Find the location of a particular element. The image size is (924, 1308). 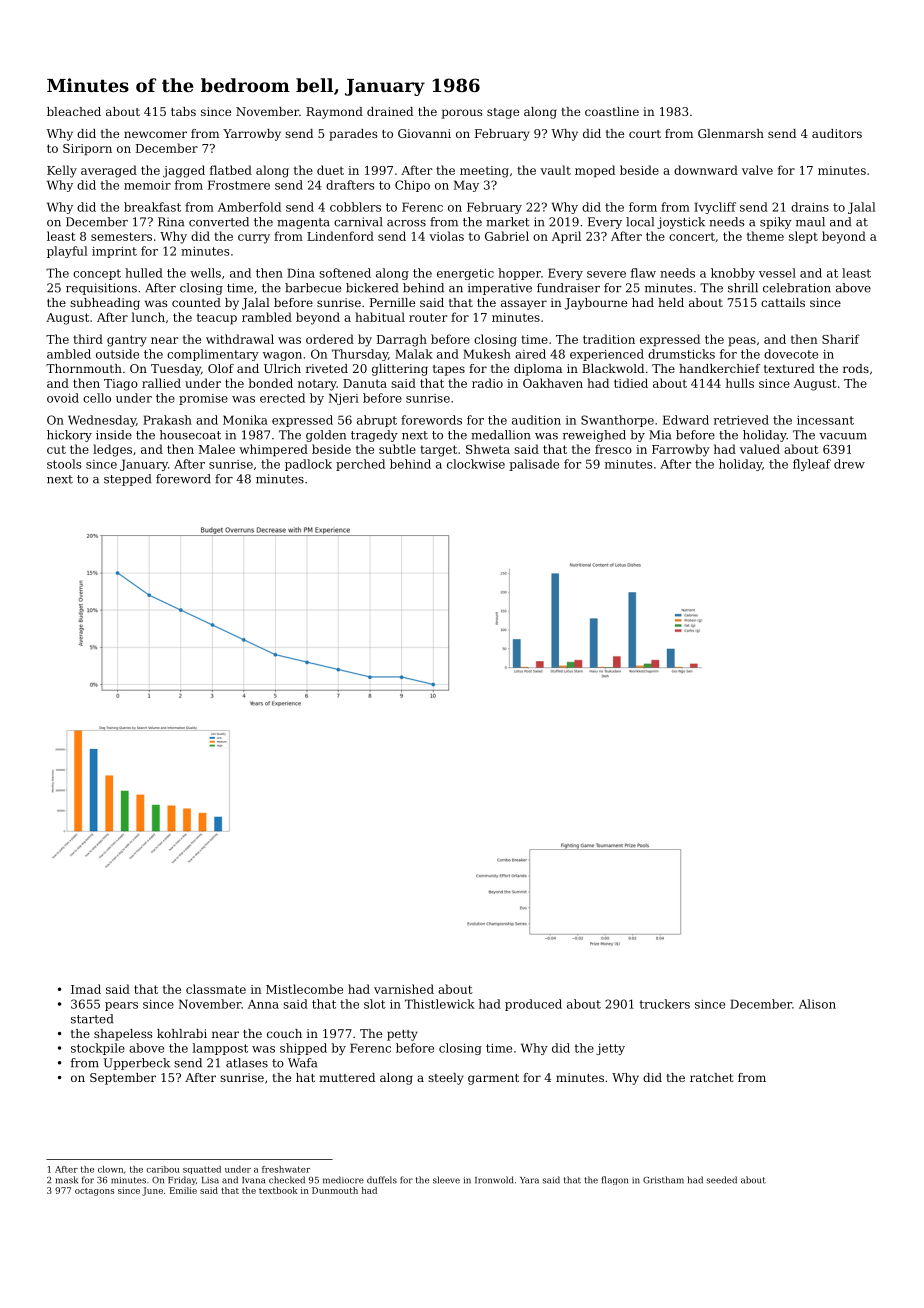

octagons is located at coordinates (95, 1192).
